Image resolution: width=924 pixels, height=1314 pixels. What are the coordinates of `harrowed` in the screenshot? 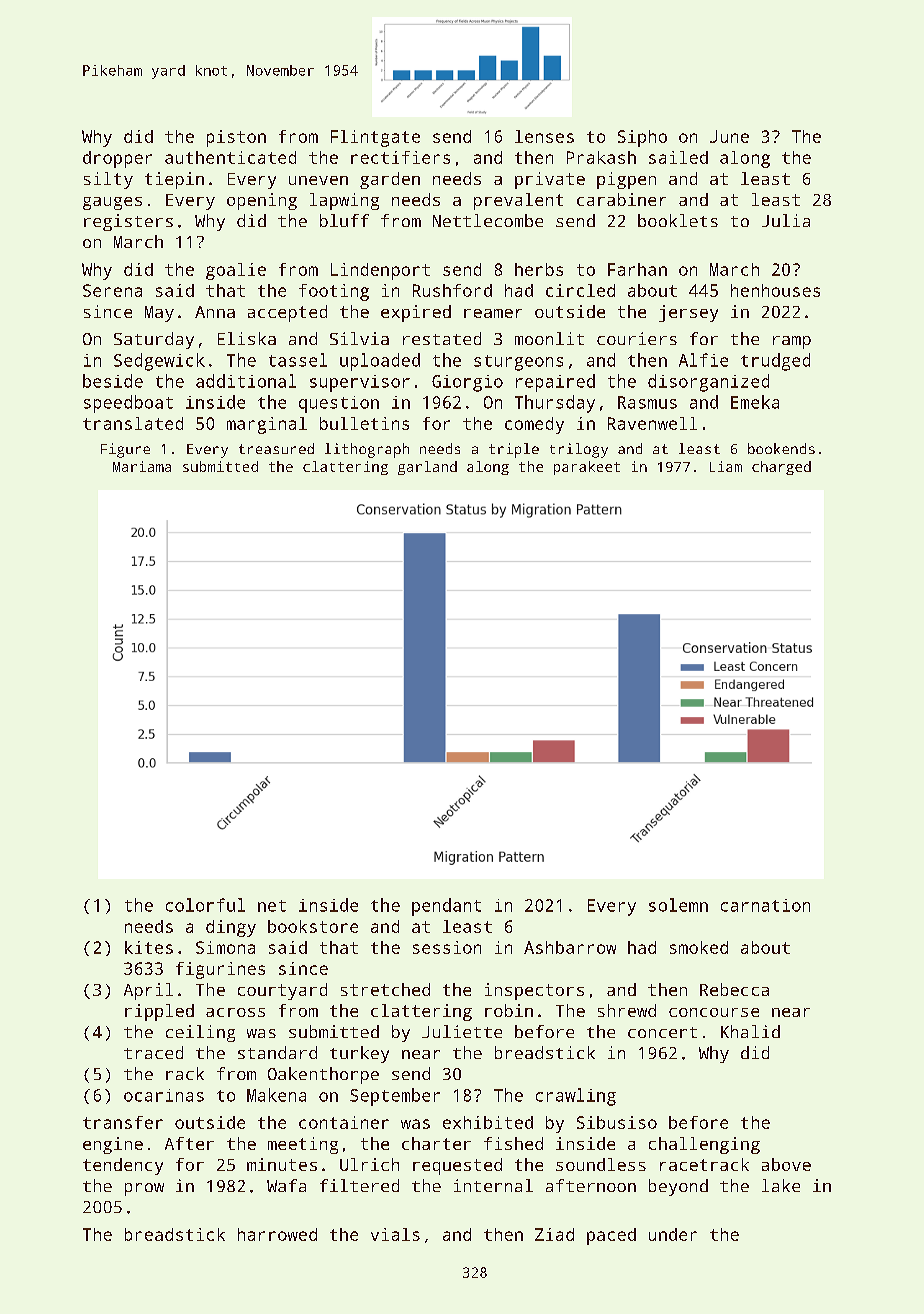 It's located at (277, 1234).
